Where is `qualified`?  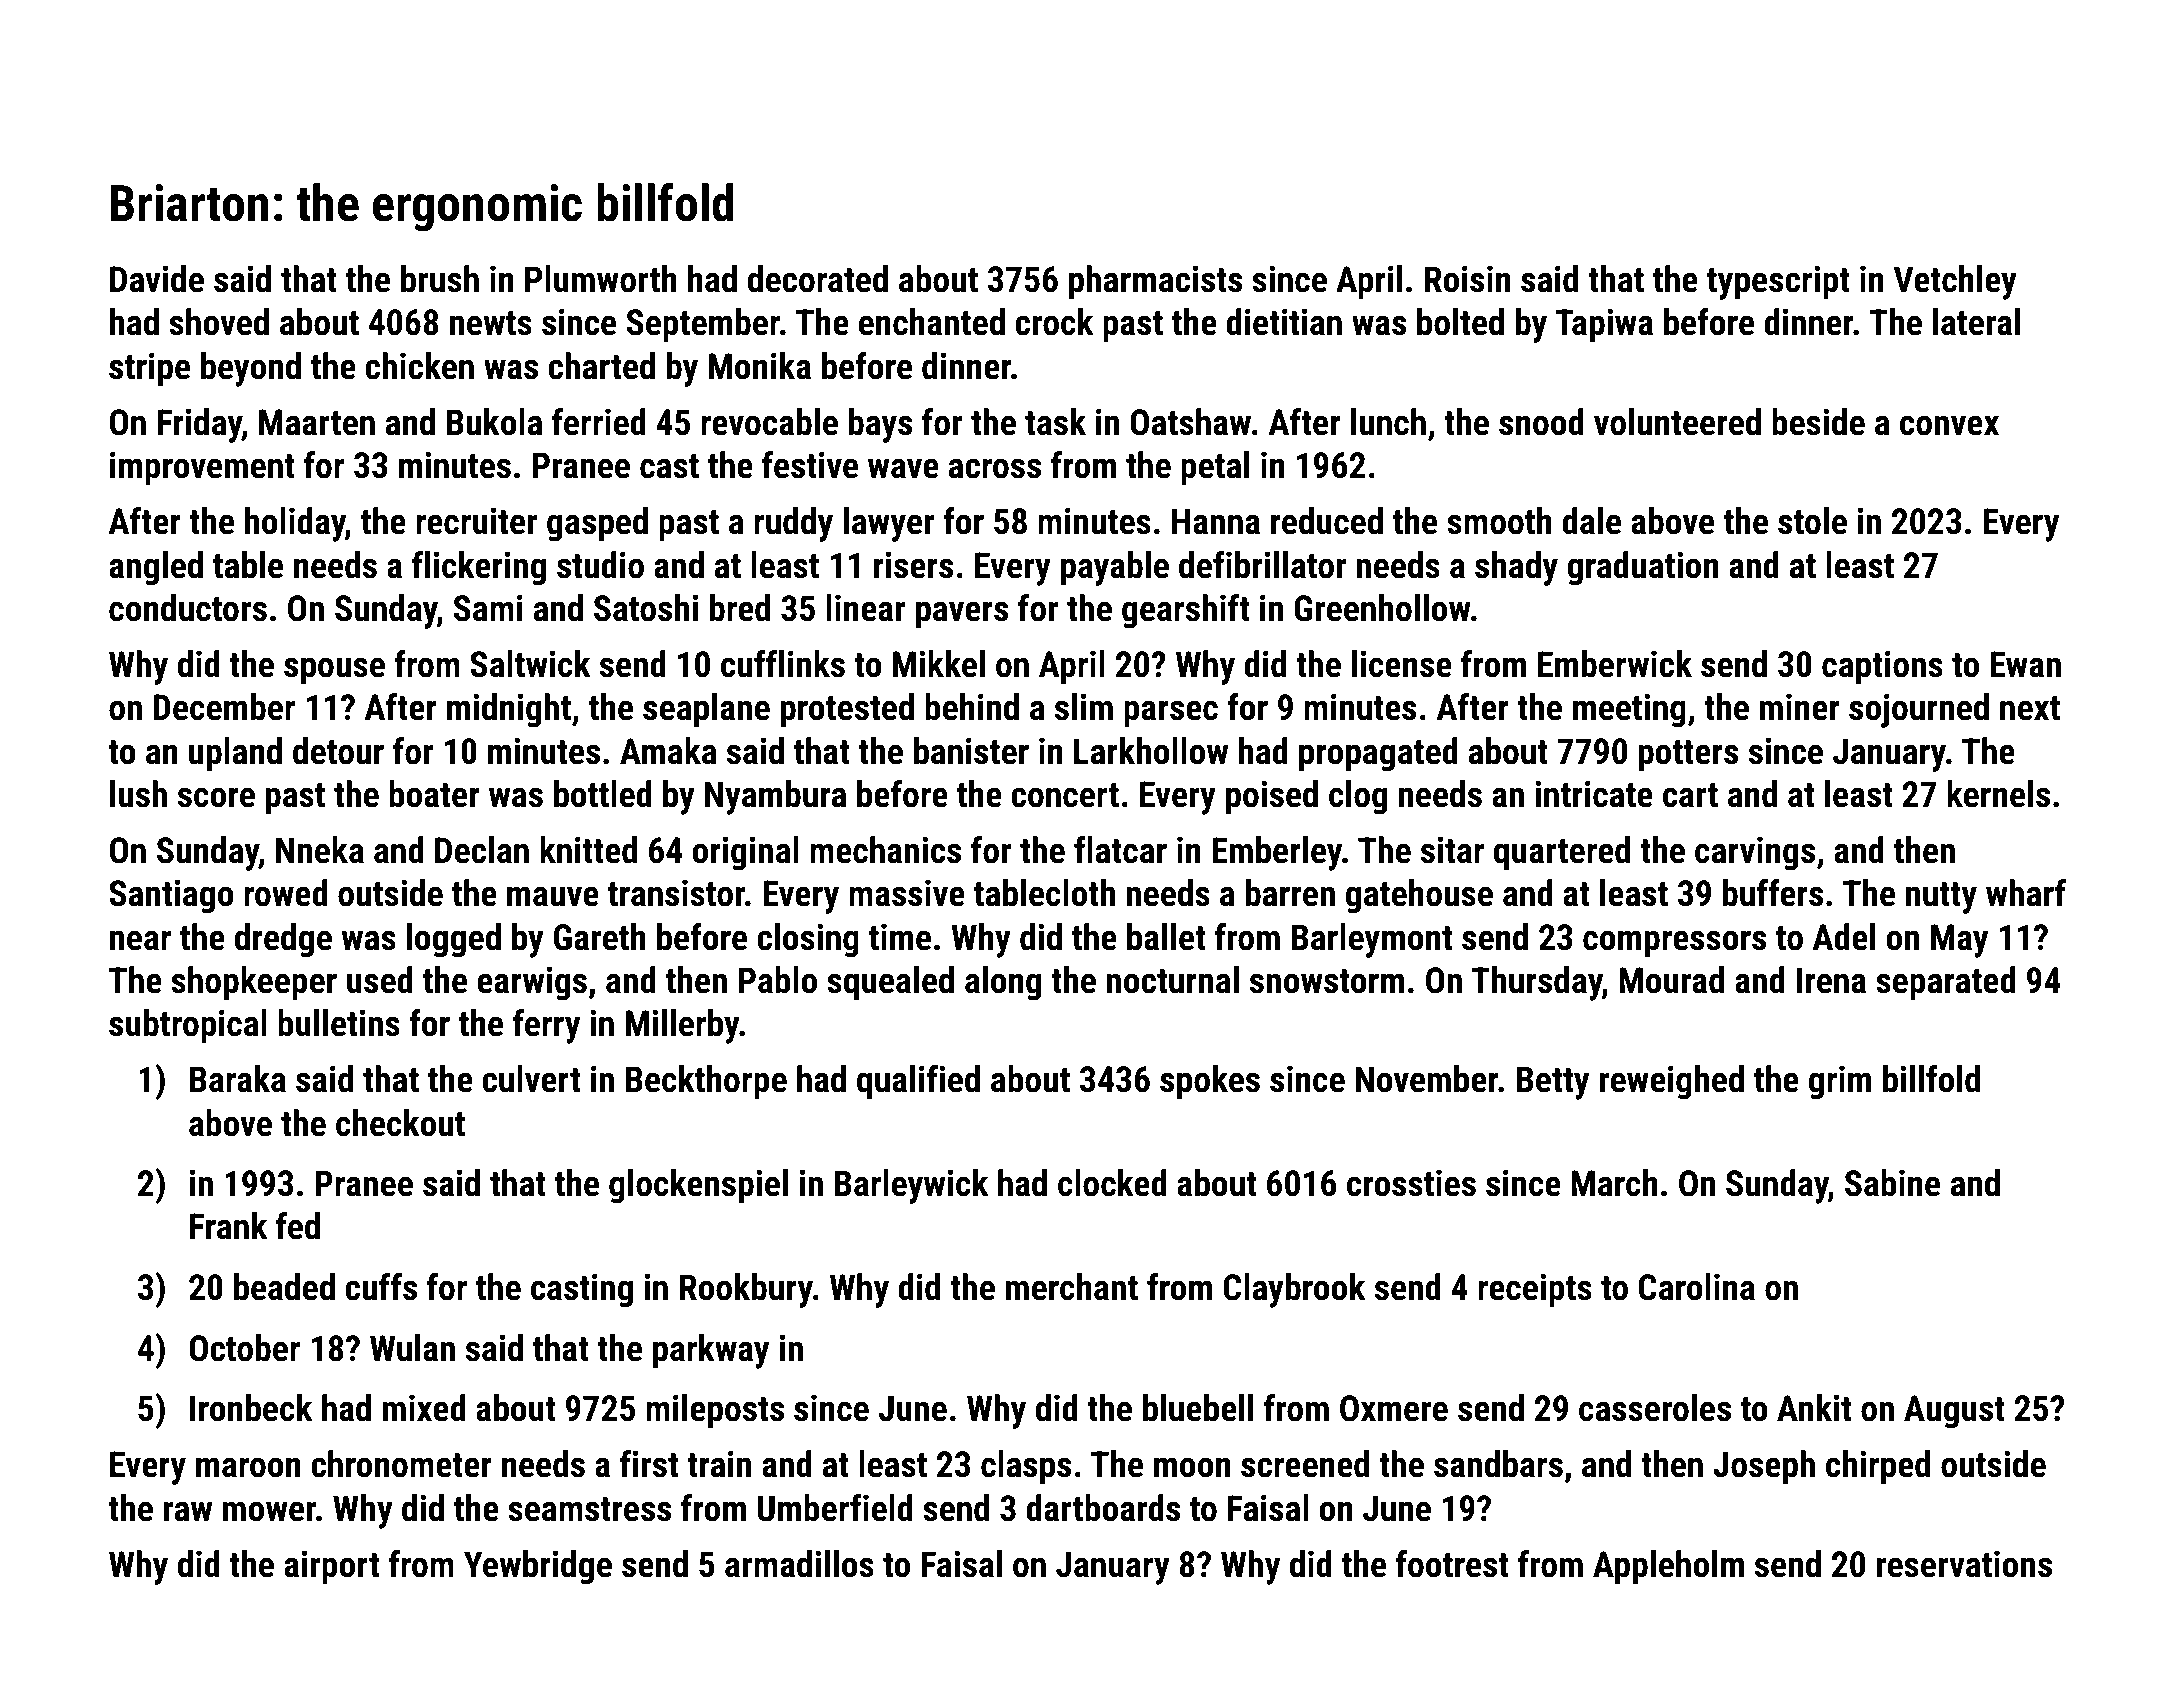 qualified is located at coordinates (918, 1082).
